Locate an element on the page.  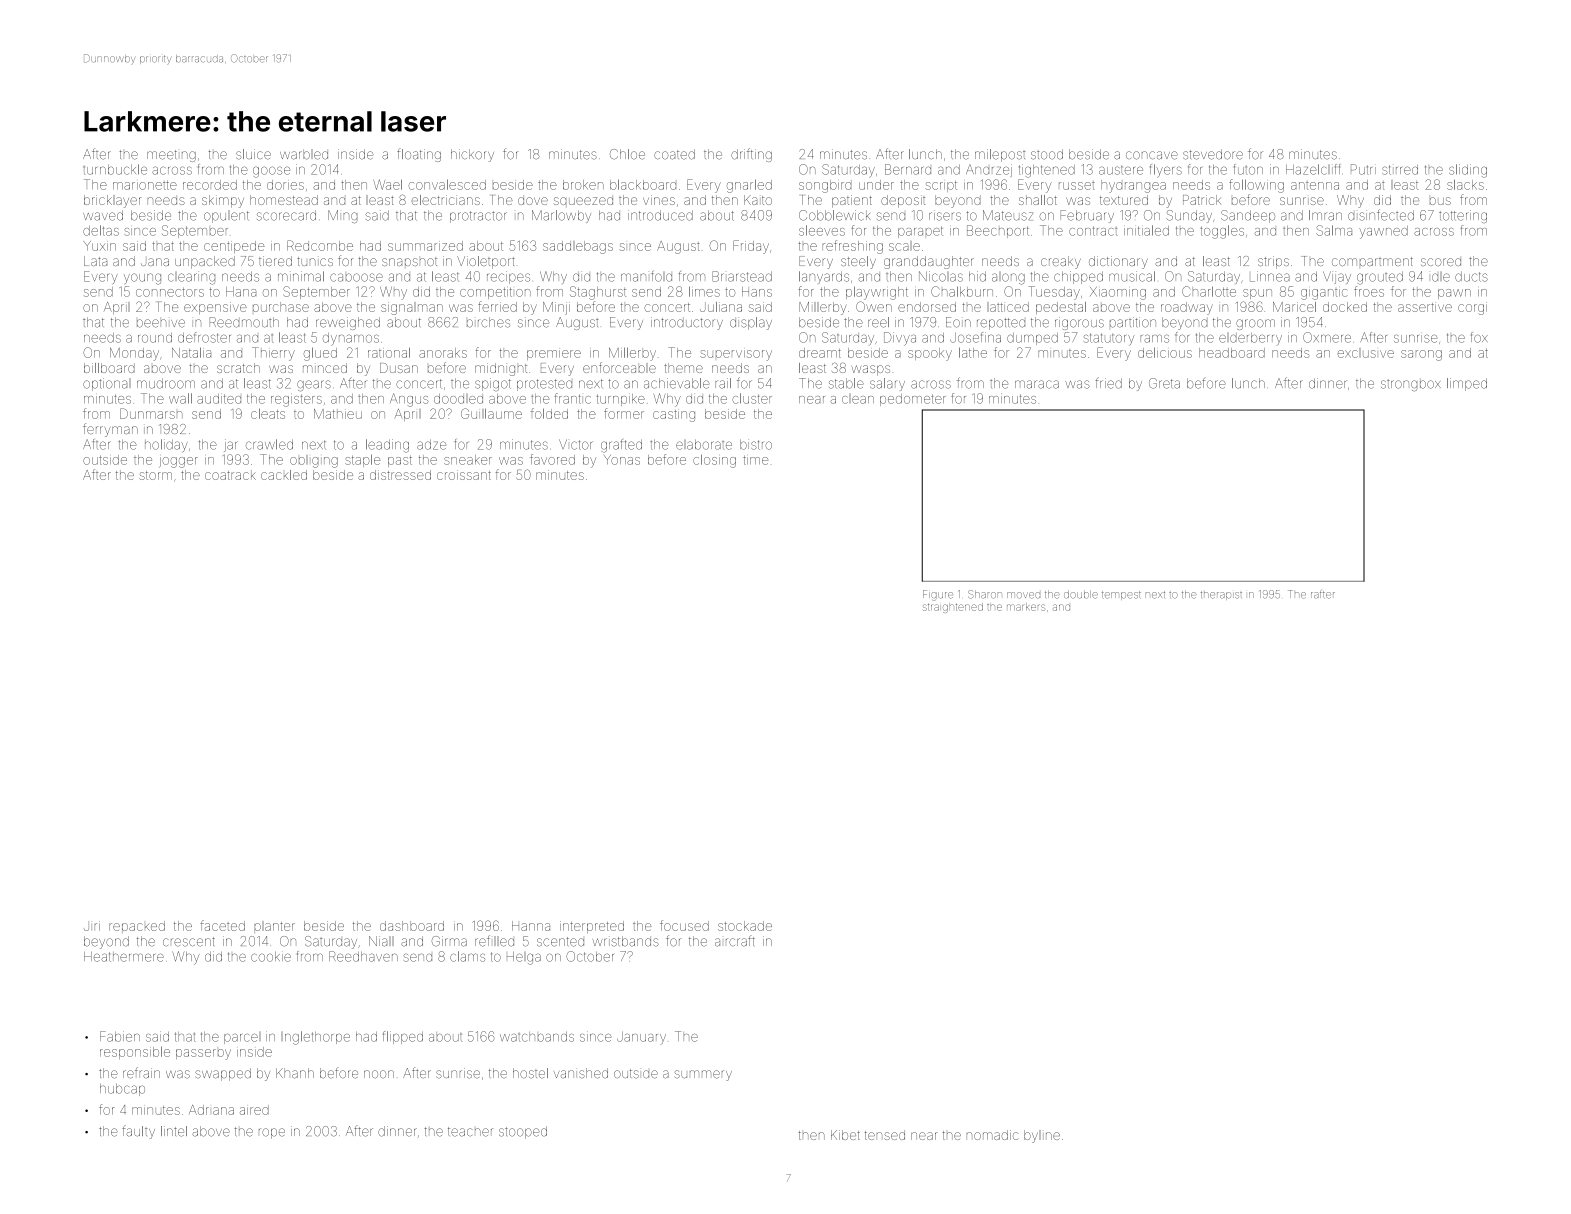
Imran is located at coordinates (1325, 215).
